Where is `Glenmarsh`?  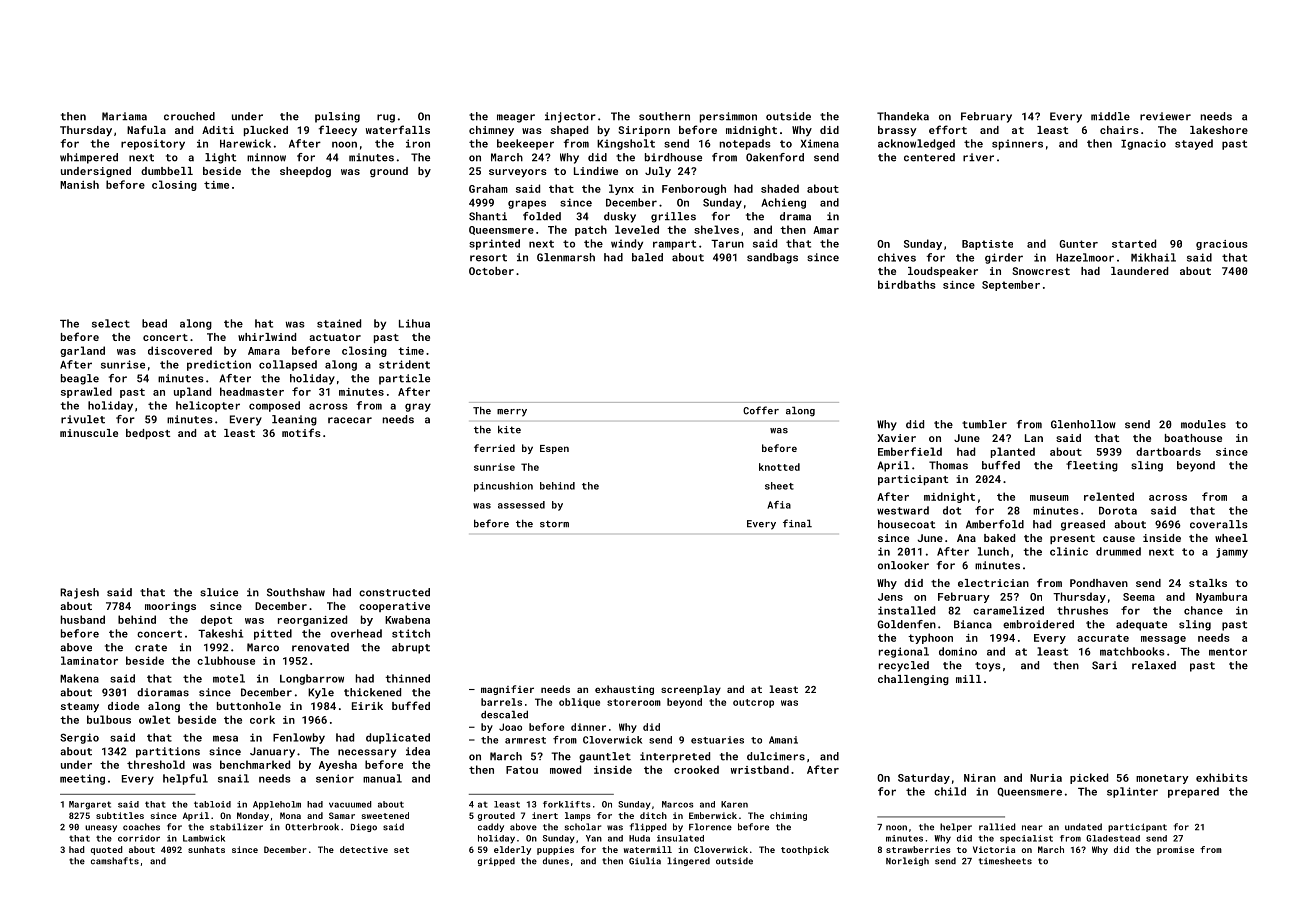
Glenmarsh is located at coordinates (566, 257).
